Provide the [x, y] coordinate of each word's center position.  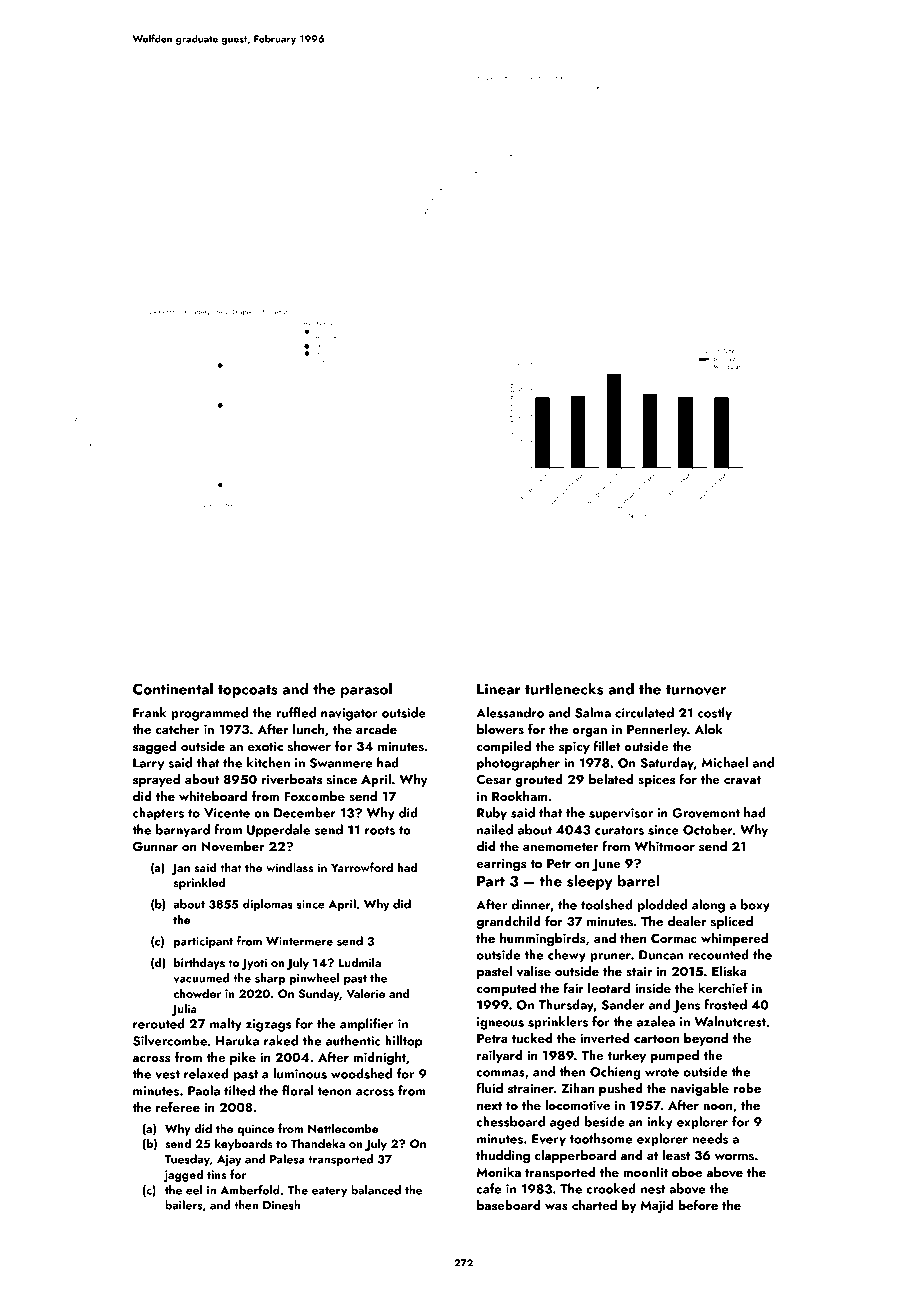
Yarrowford [362, 867]
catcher [178, 729]
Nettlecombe [343, 1128]
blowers [500, 729]
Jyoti [254, 964]
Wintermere [299, 941]
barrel [638, 880]
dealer [687, 921]
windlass [289, 867]
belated [611, 779]
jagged [183, 1175]
